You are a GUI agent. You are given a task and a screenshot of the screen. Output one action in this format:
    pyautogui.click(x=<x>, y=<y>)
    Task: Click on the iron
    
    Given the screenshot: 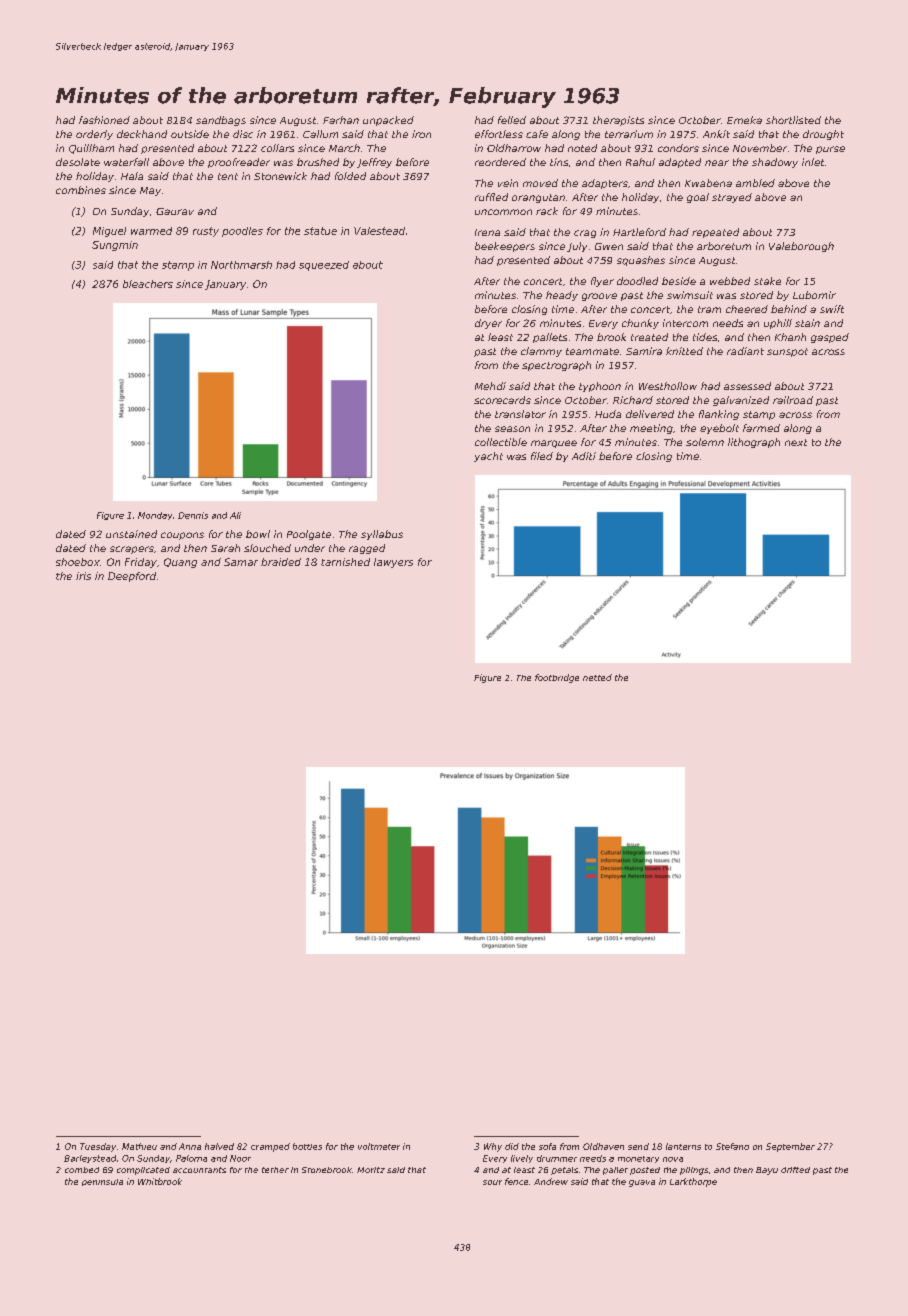 What is the action you would take?
    pyautogui.click(x=421, y=134)
